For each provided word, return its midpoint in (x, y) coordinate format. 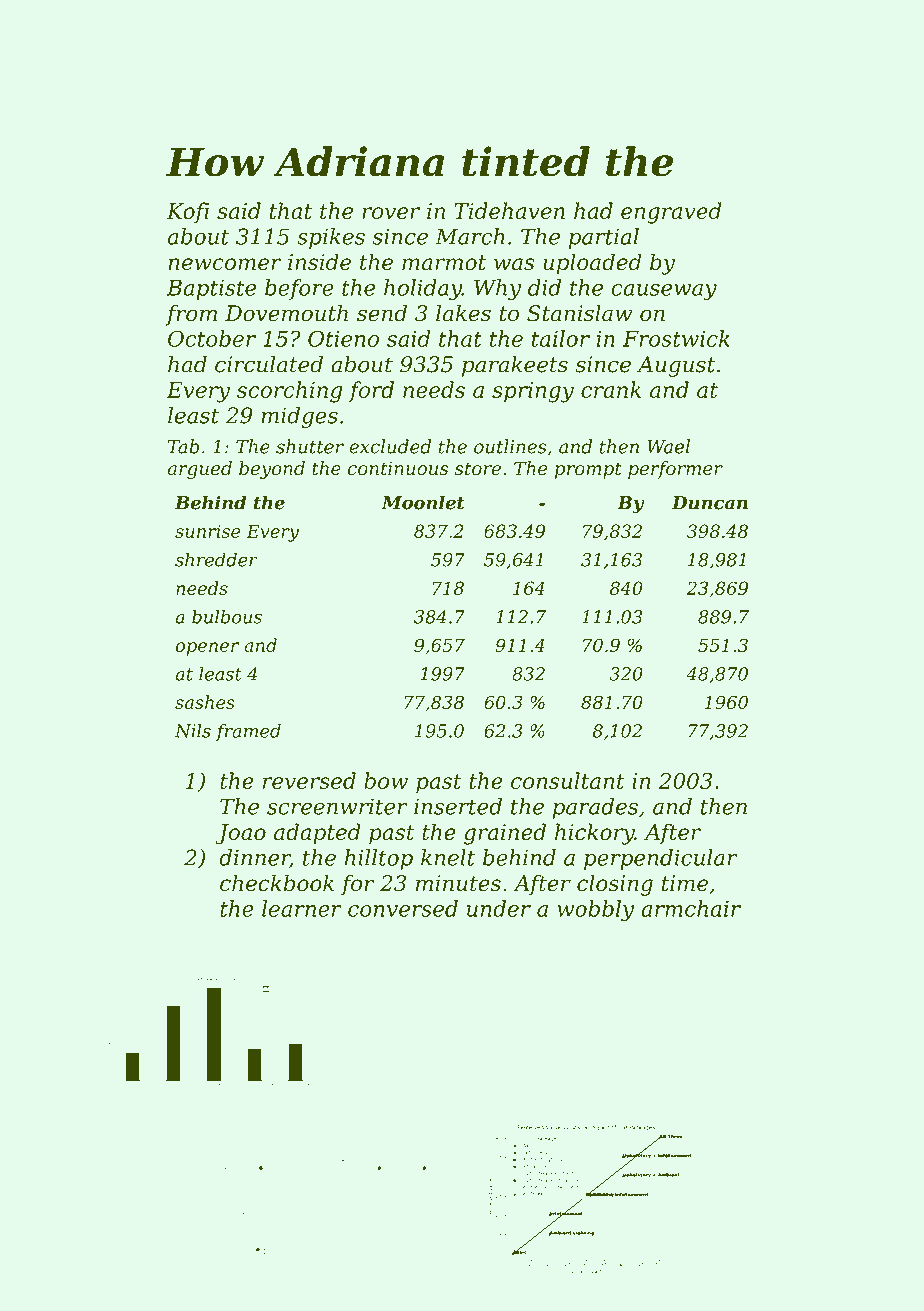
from (191, 315)
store (478, 469)
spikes (331, 238)
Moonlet (423, 502)
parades (595, 808)
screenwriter (337, 806)
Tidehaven (509, 210)
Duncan (710, 503)
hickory (595, 834)
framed (248, 732)
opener (207, 649)
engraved (671, 213)
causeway (664, 292)
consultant (568, 780)
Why (497, 290)
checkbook (277, 883)
